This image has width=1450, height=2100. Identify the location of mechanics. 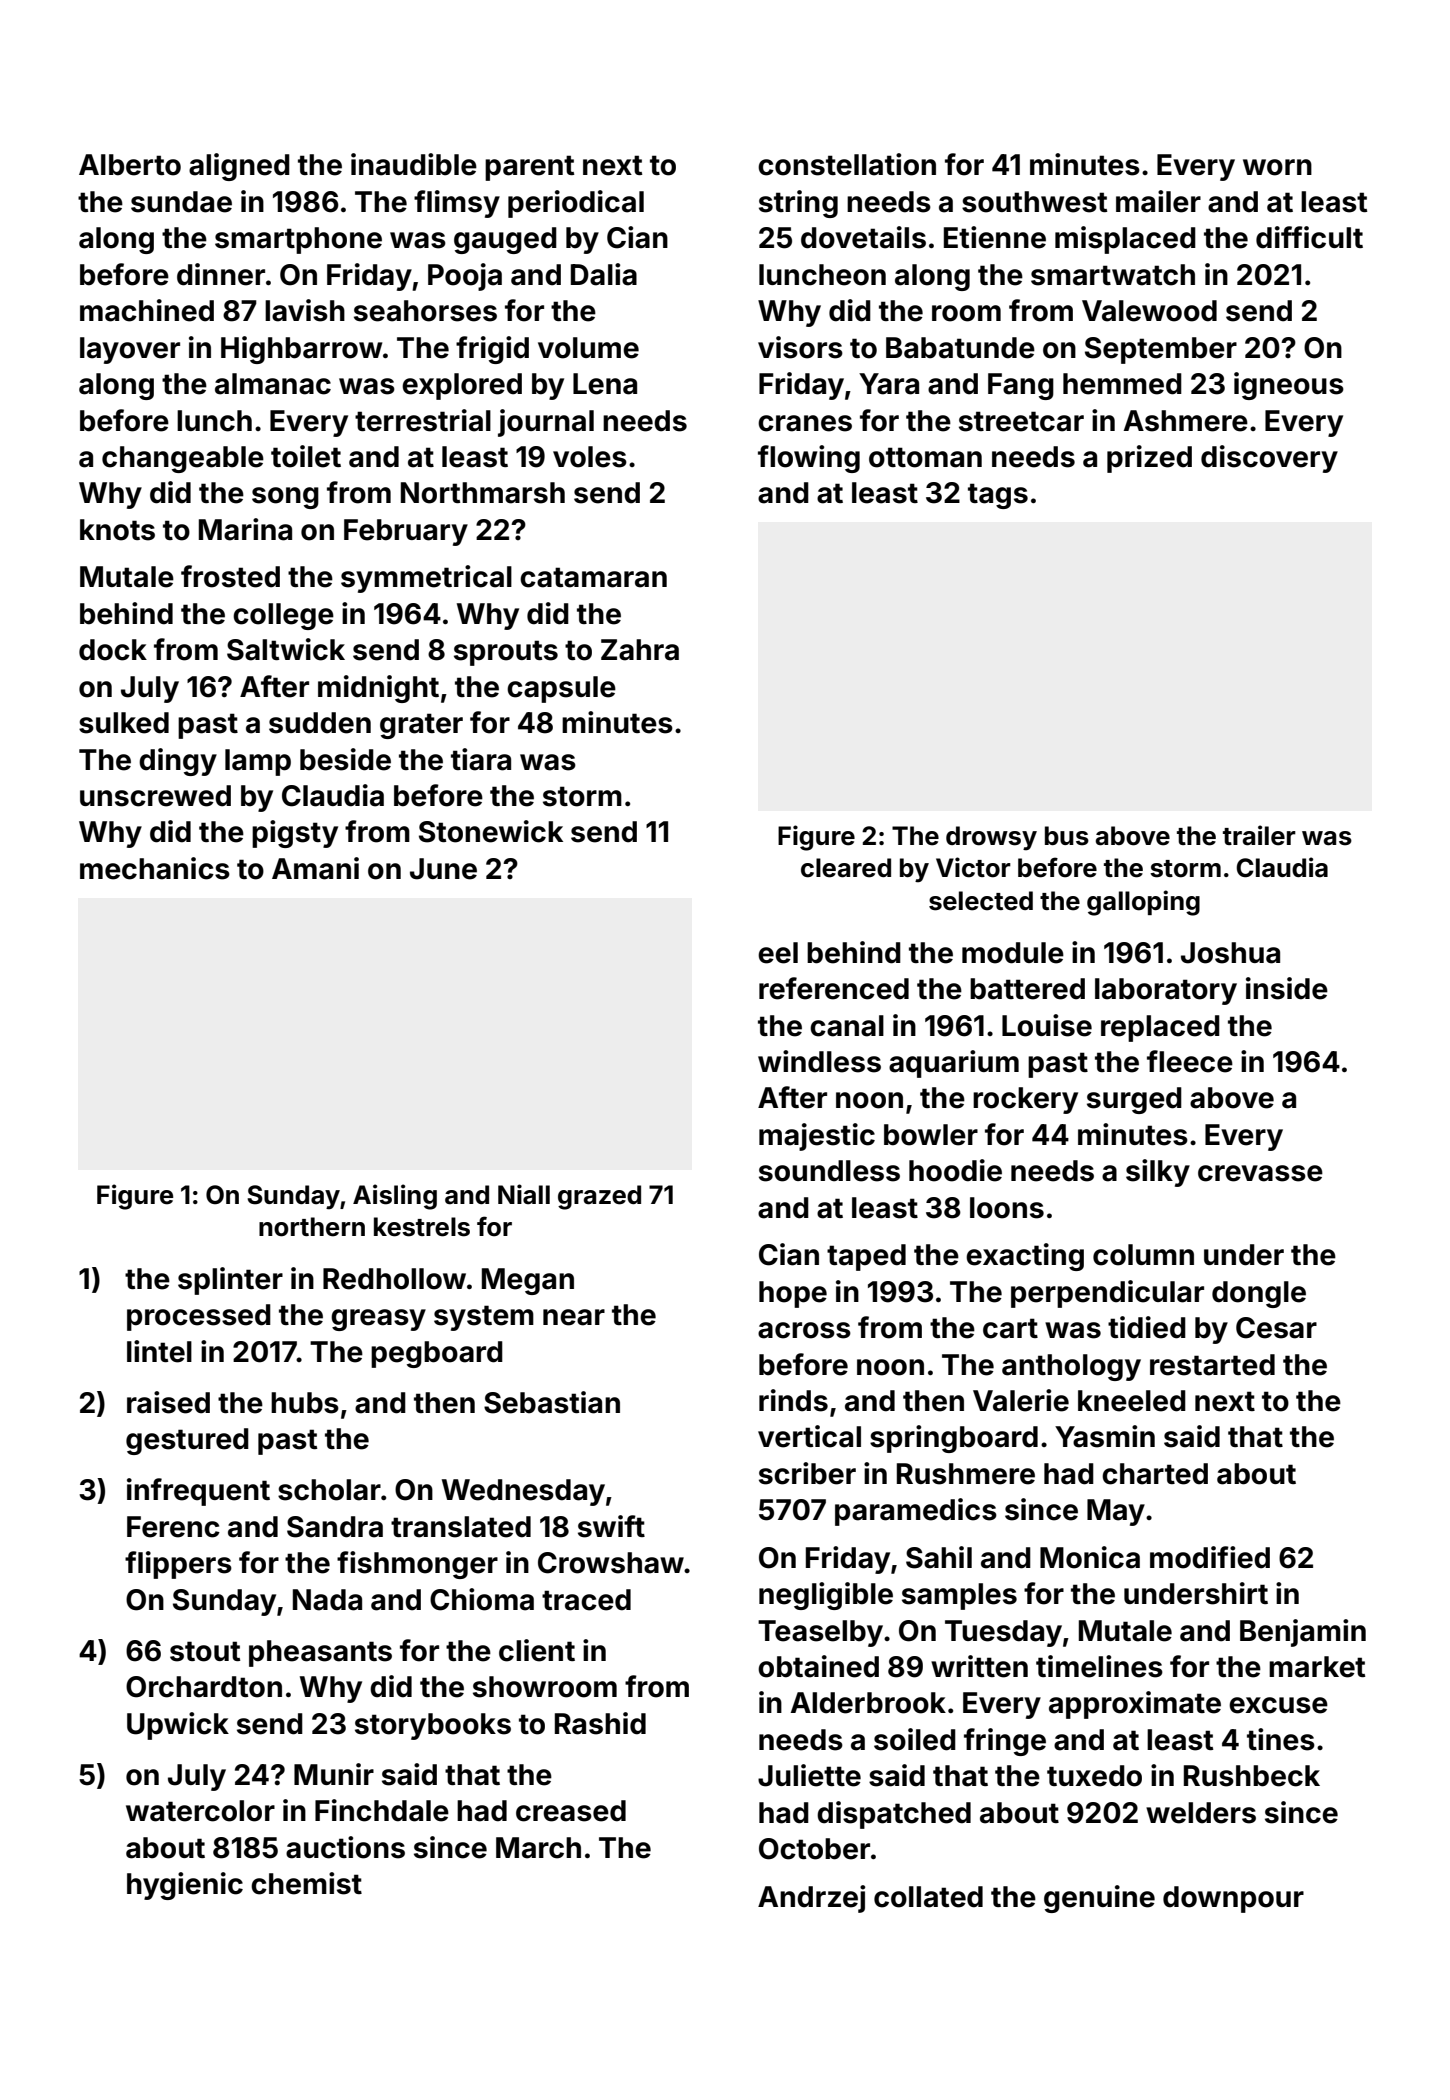
(155, 868).
